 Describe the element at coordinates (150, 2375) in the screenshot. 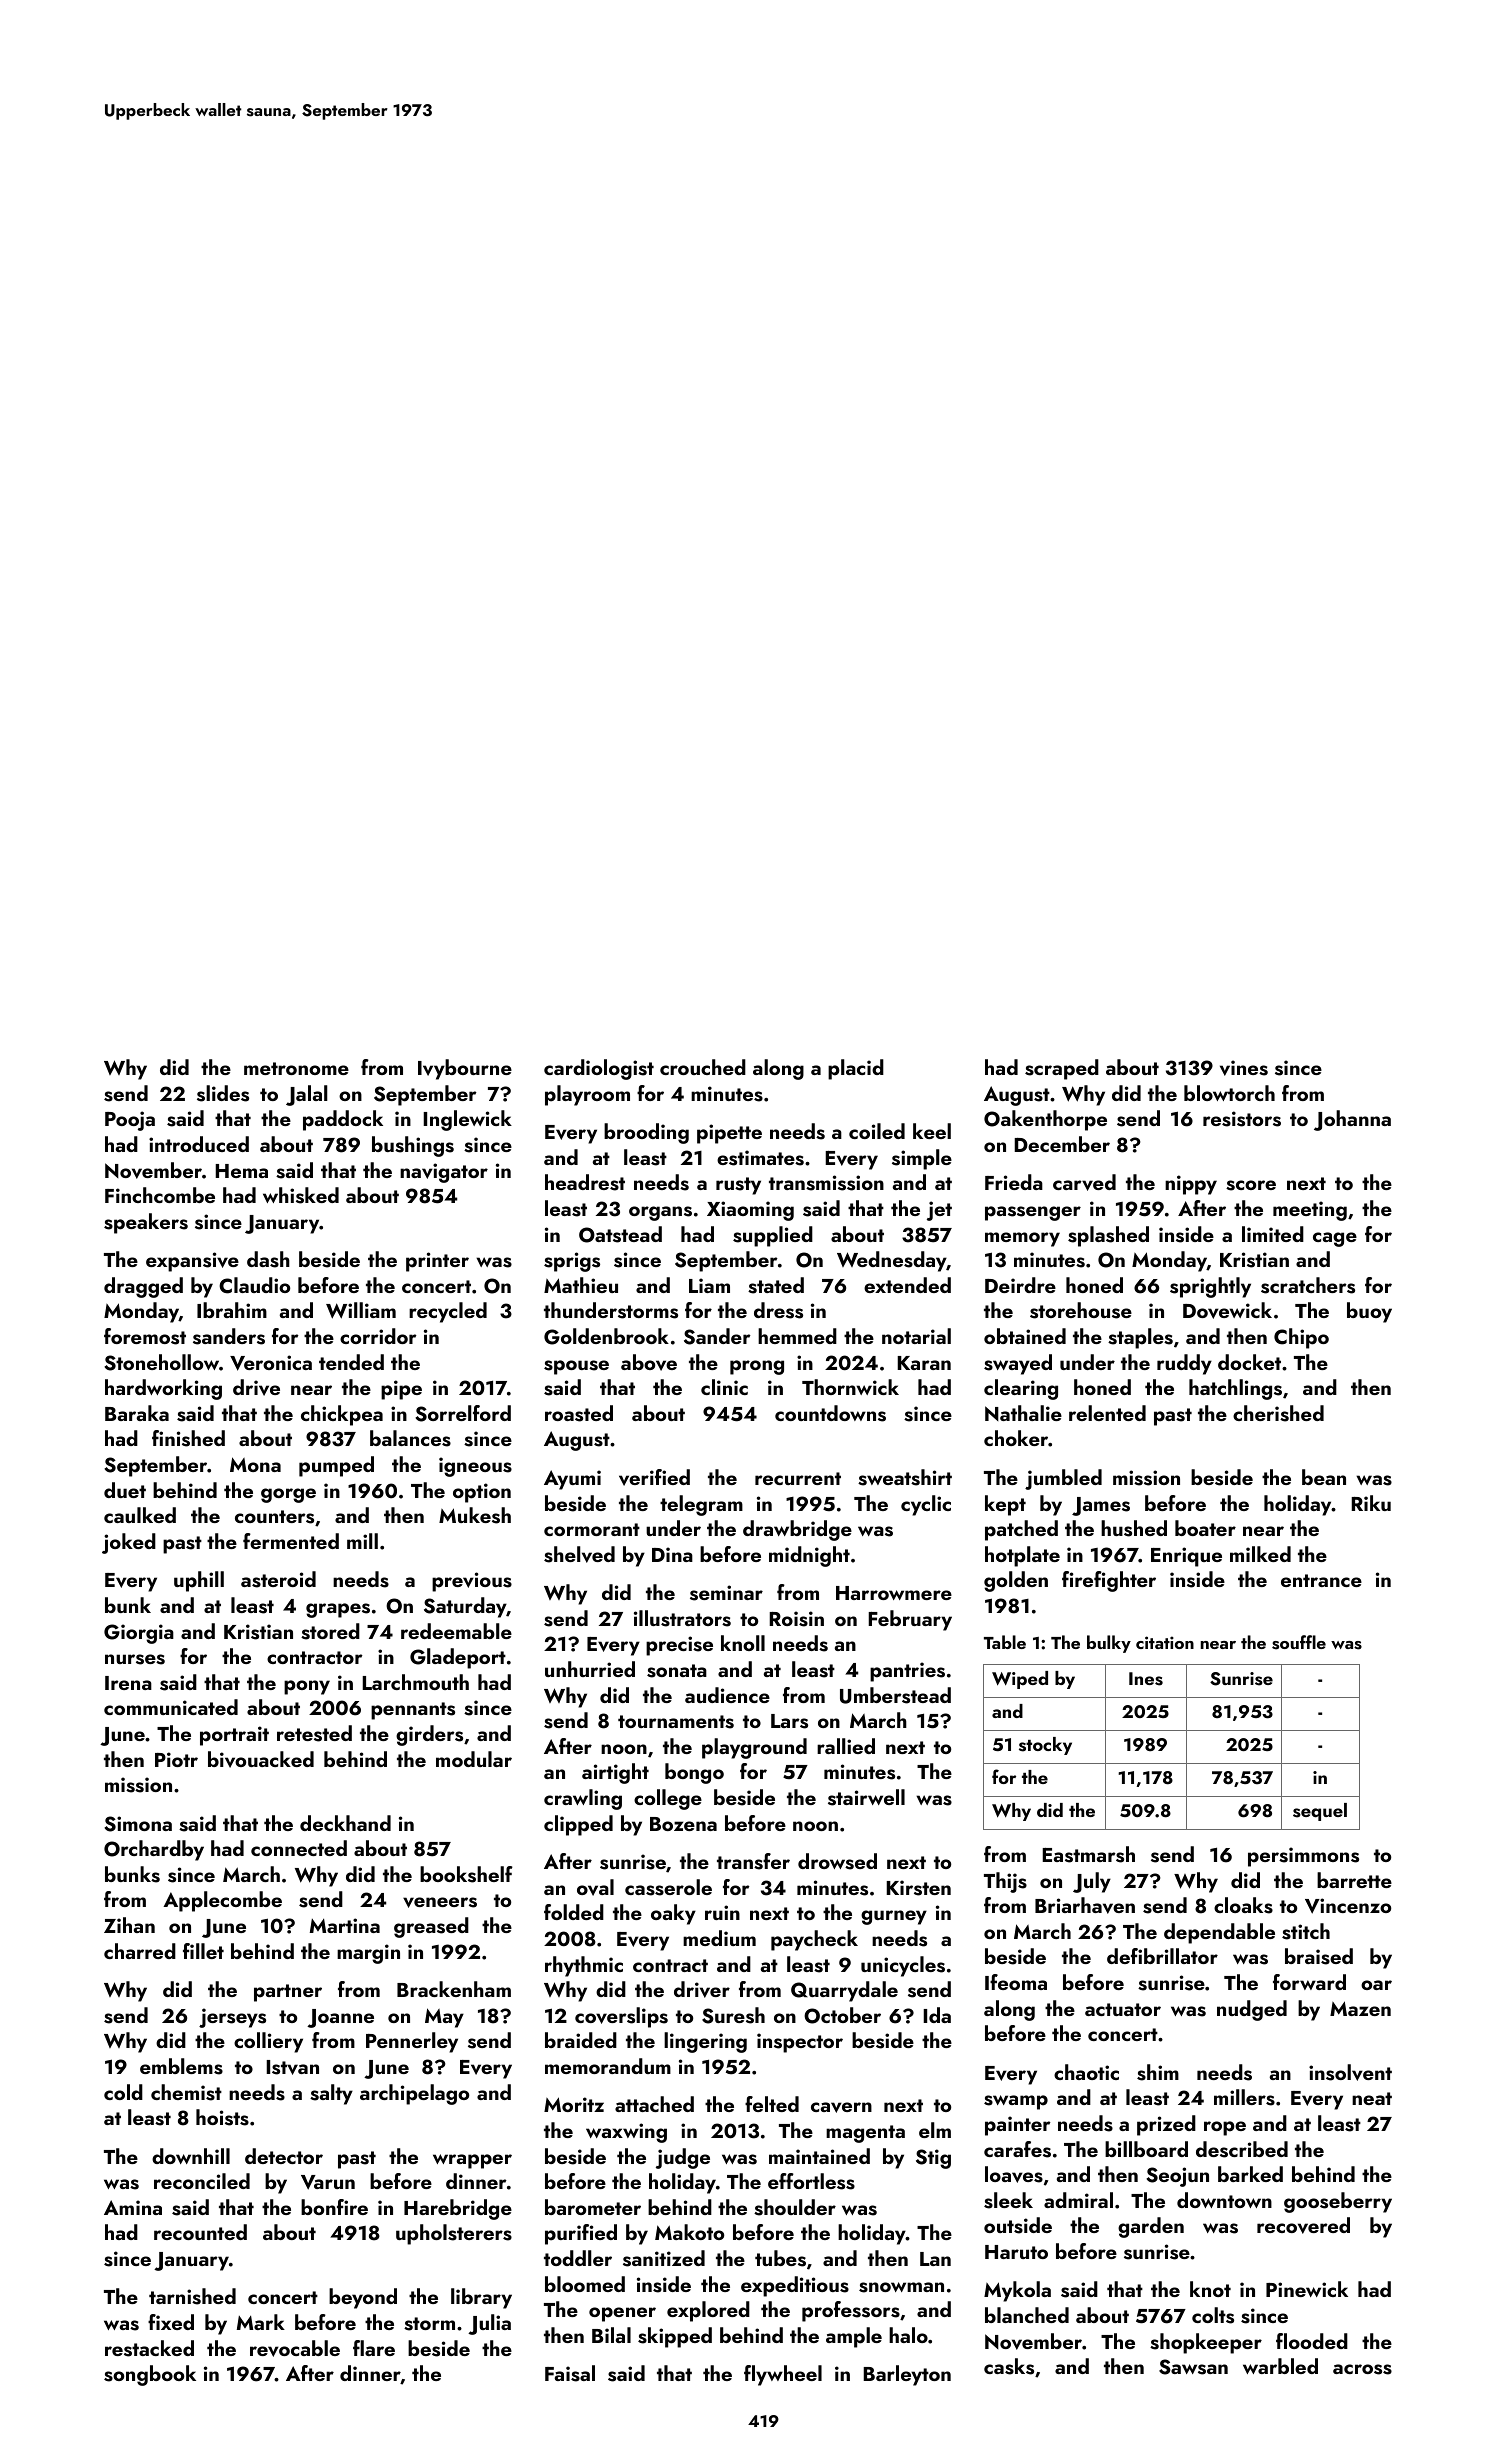

I see `songbook` at that location.
